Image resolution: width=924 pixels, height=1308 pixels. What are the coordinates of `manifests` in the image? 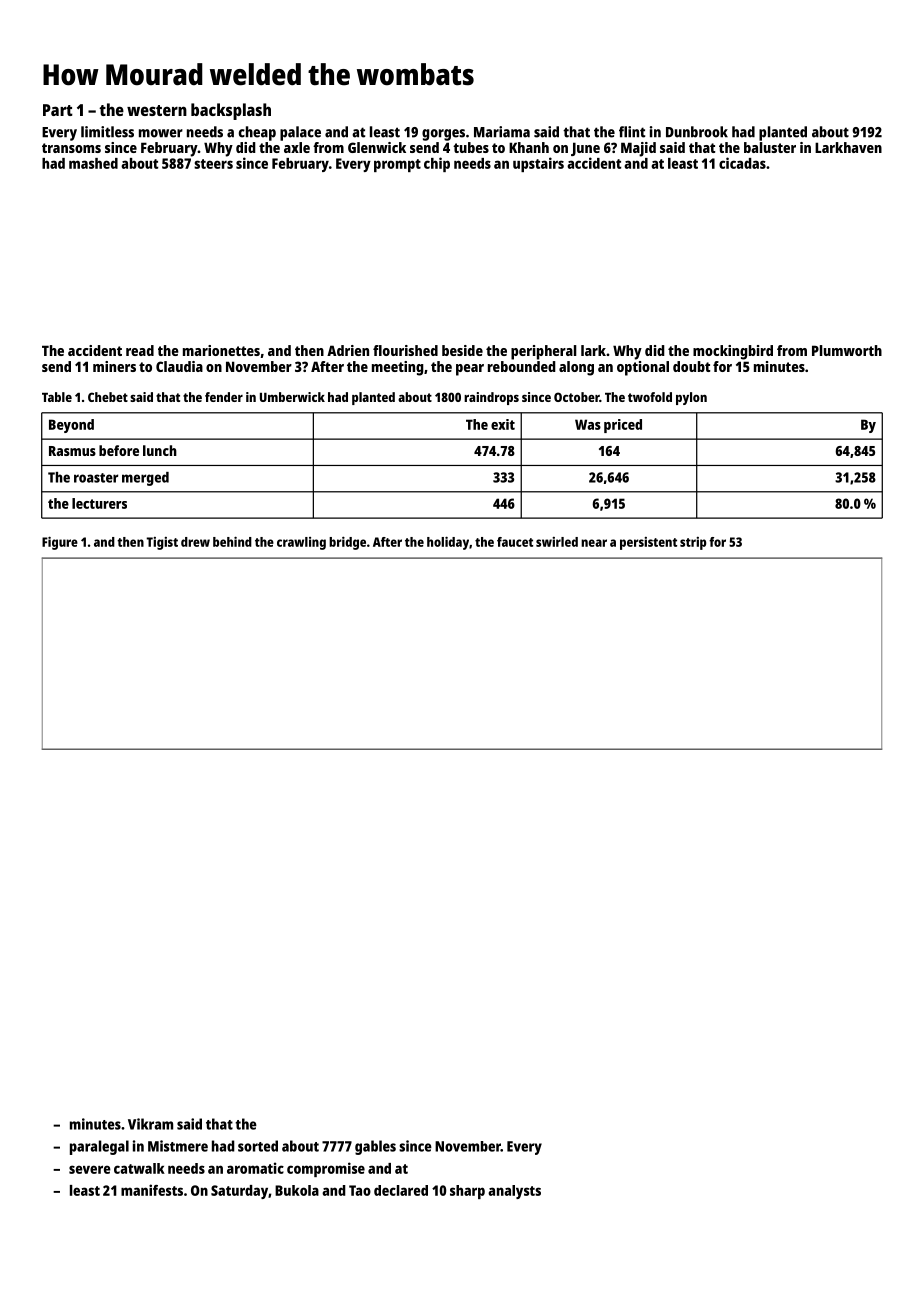 It's located at (152, 1190).
